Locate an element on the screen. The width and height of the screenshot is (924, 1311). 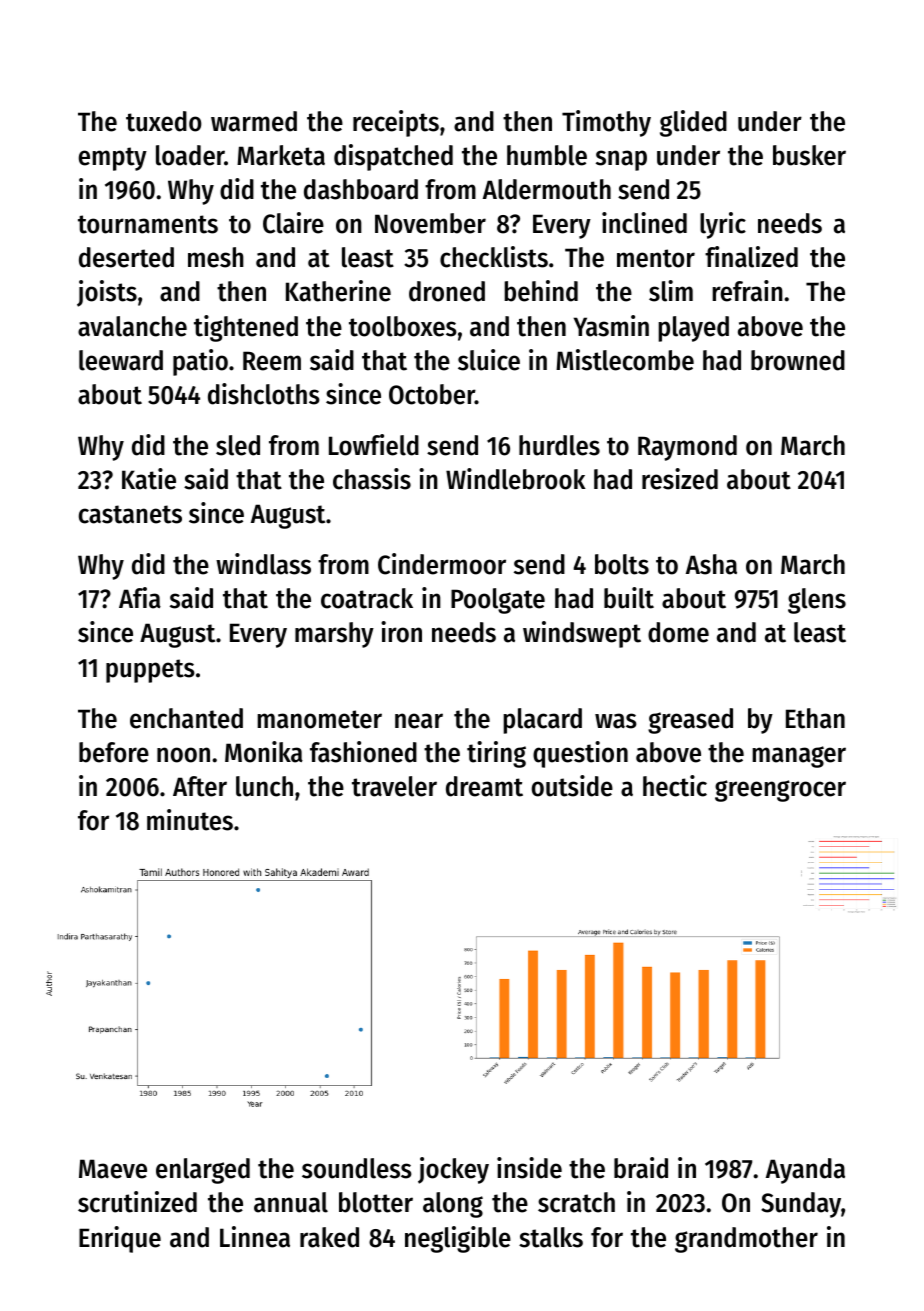
glided is located at coordinates (693, 123).
